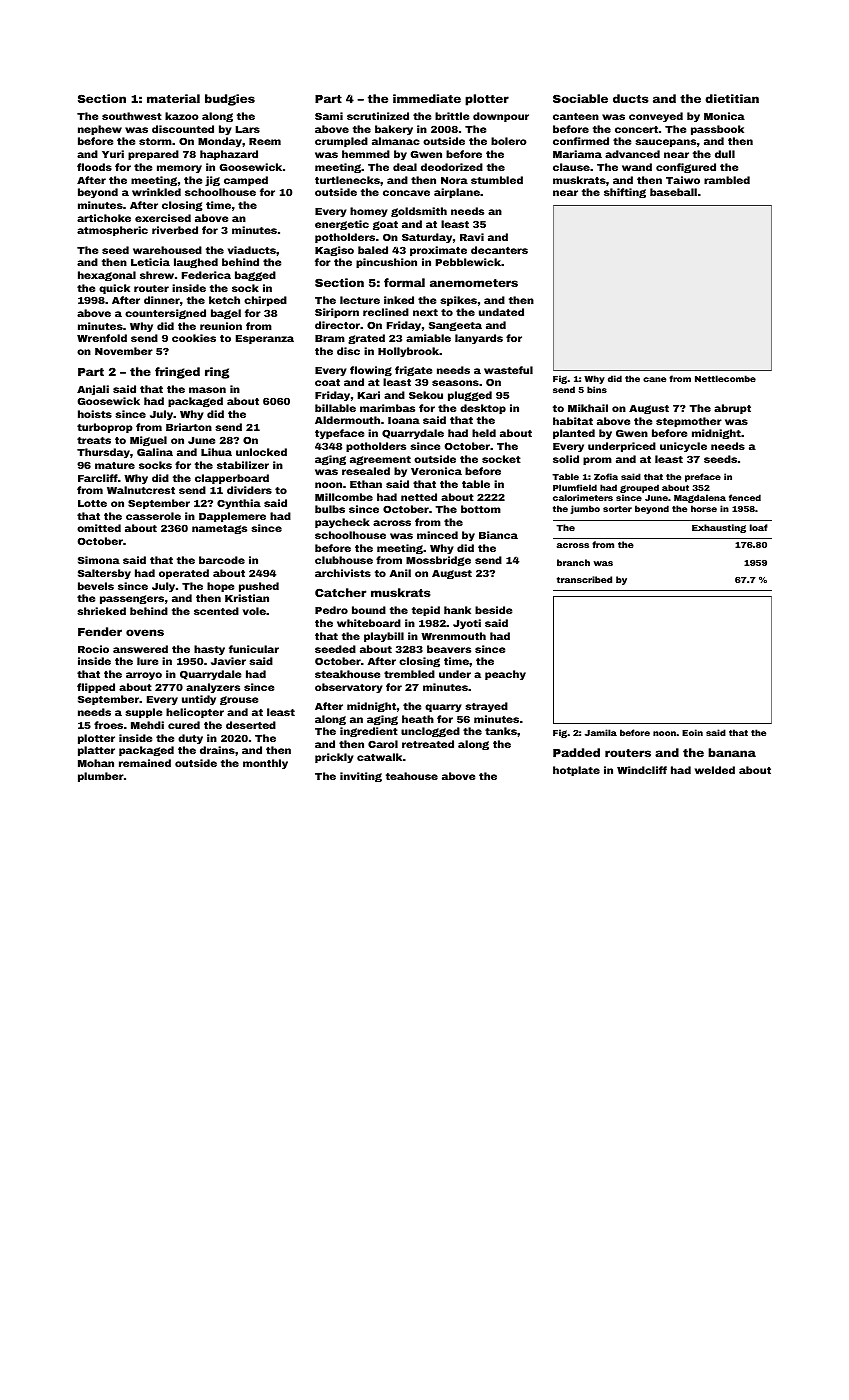 The image size is (849, 1400). Describe the element at coordinates (501, 117) in the screenshot. I see `downpour` at that location.
